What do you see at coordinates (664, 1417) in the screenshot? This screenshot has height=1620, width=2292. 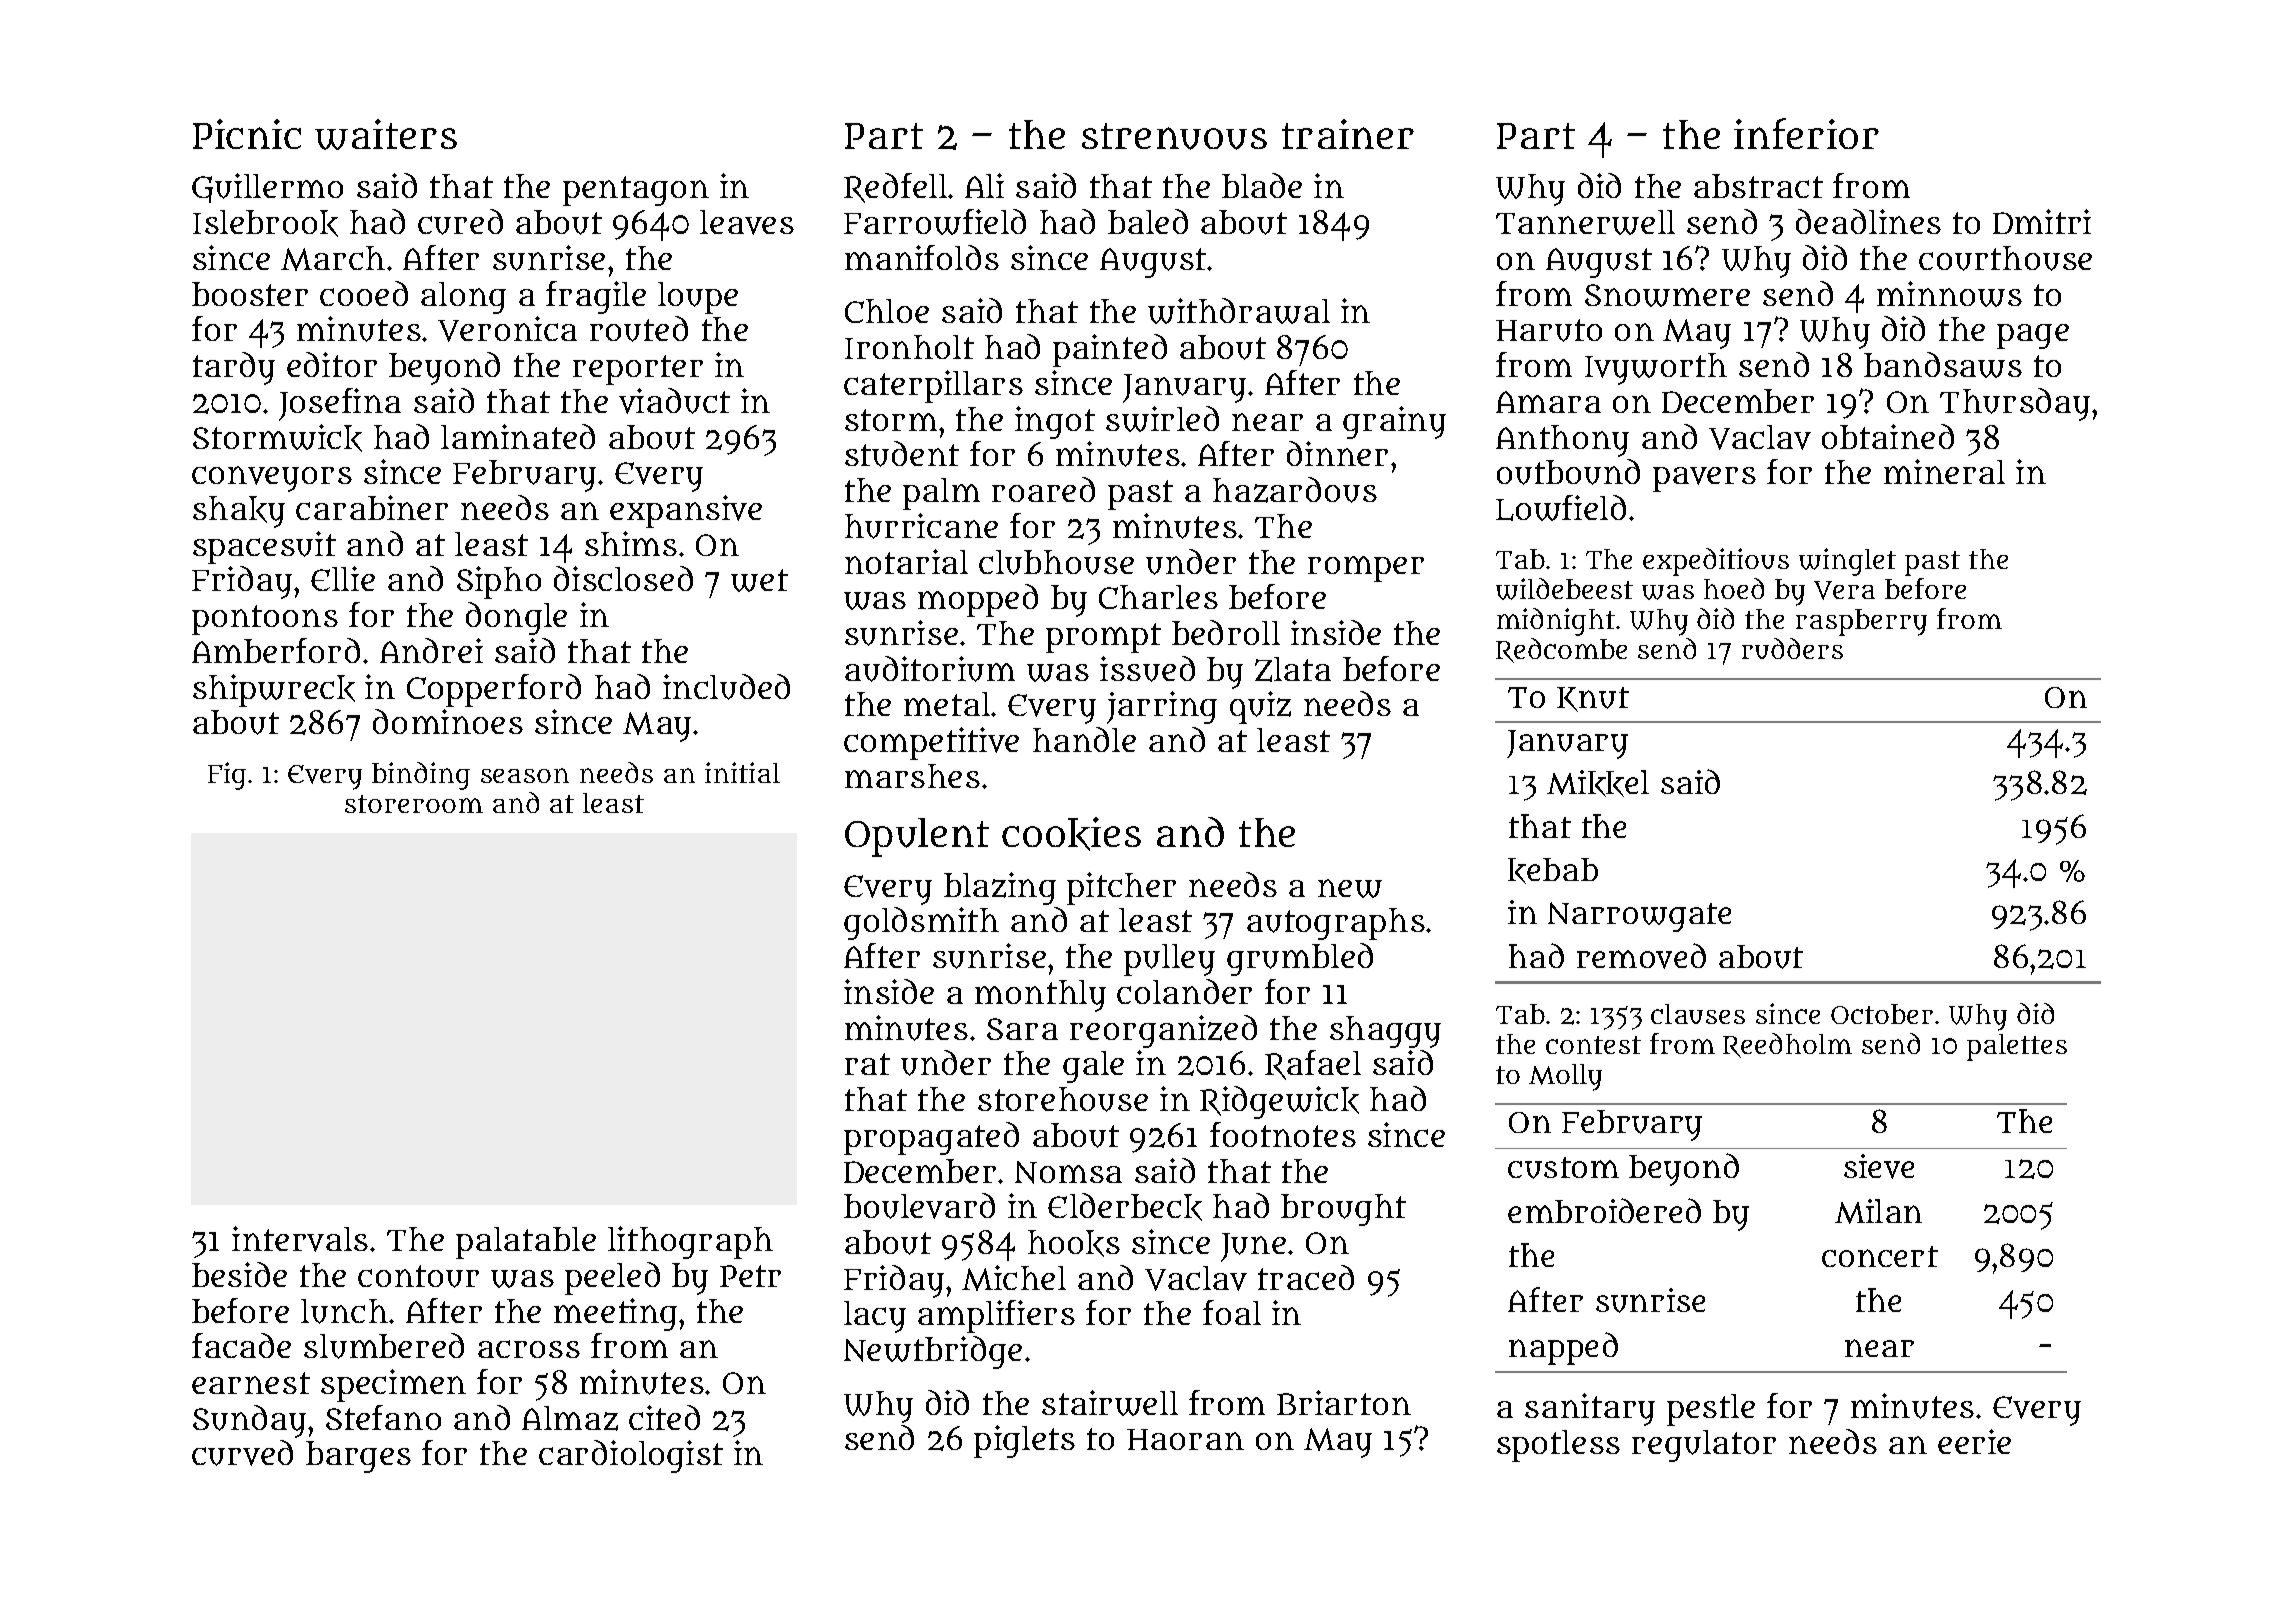 I see `cited` at bounding box center [664, 1417].
